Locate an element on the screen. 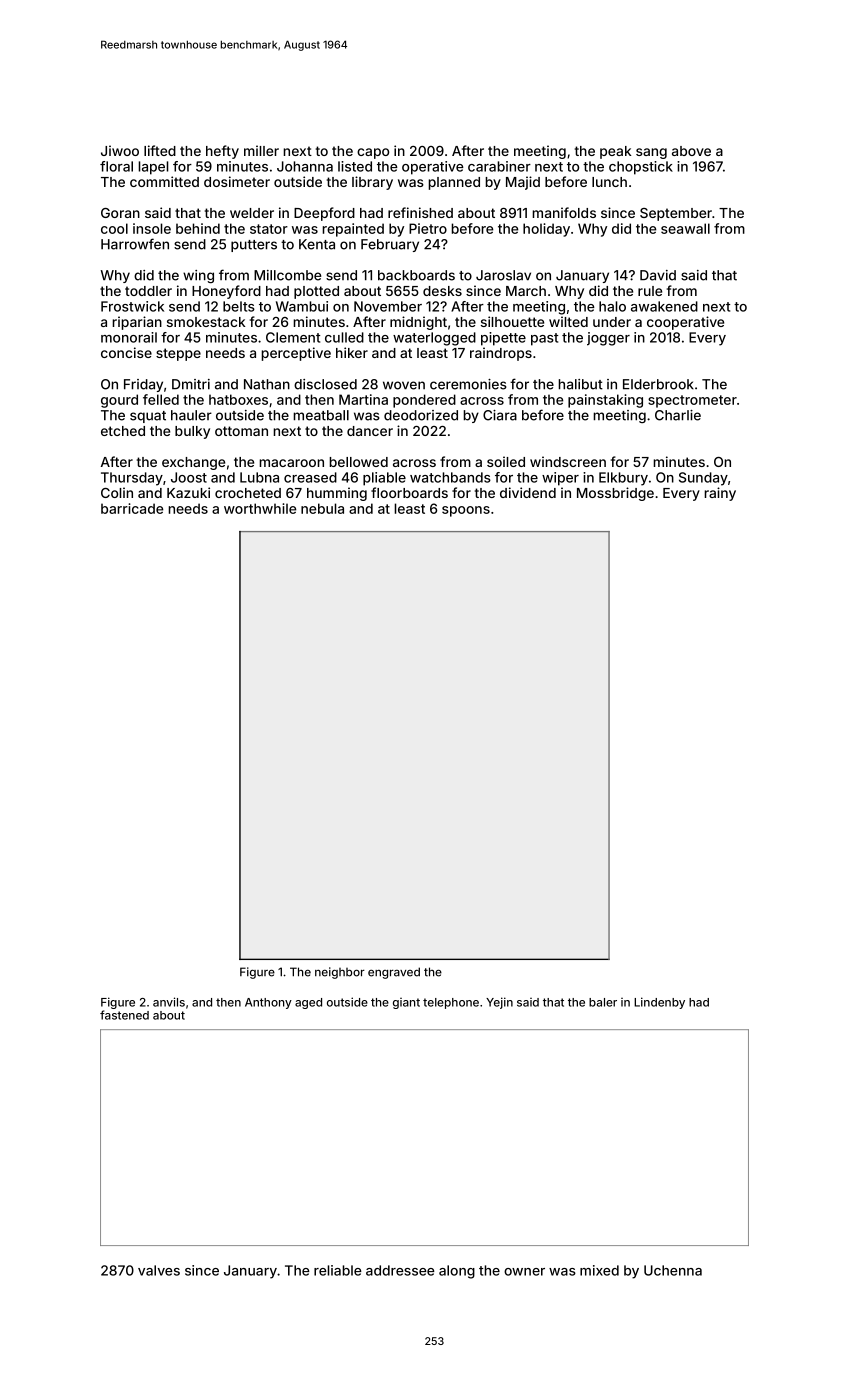 This screenshot has width=849, height=1400. valves is located at coordinates (159, 1270).
